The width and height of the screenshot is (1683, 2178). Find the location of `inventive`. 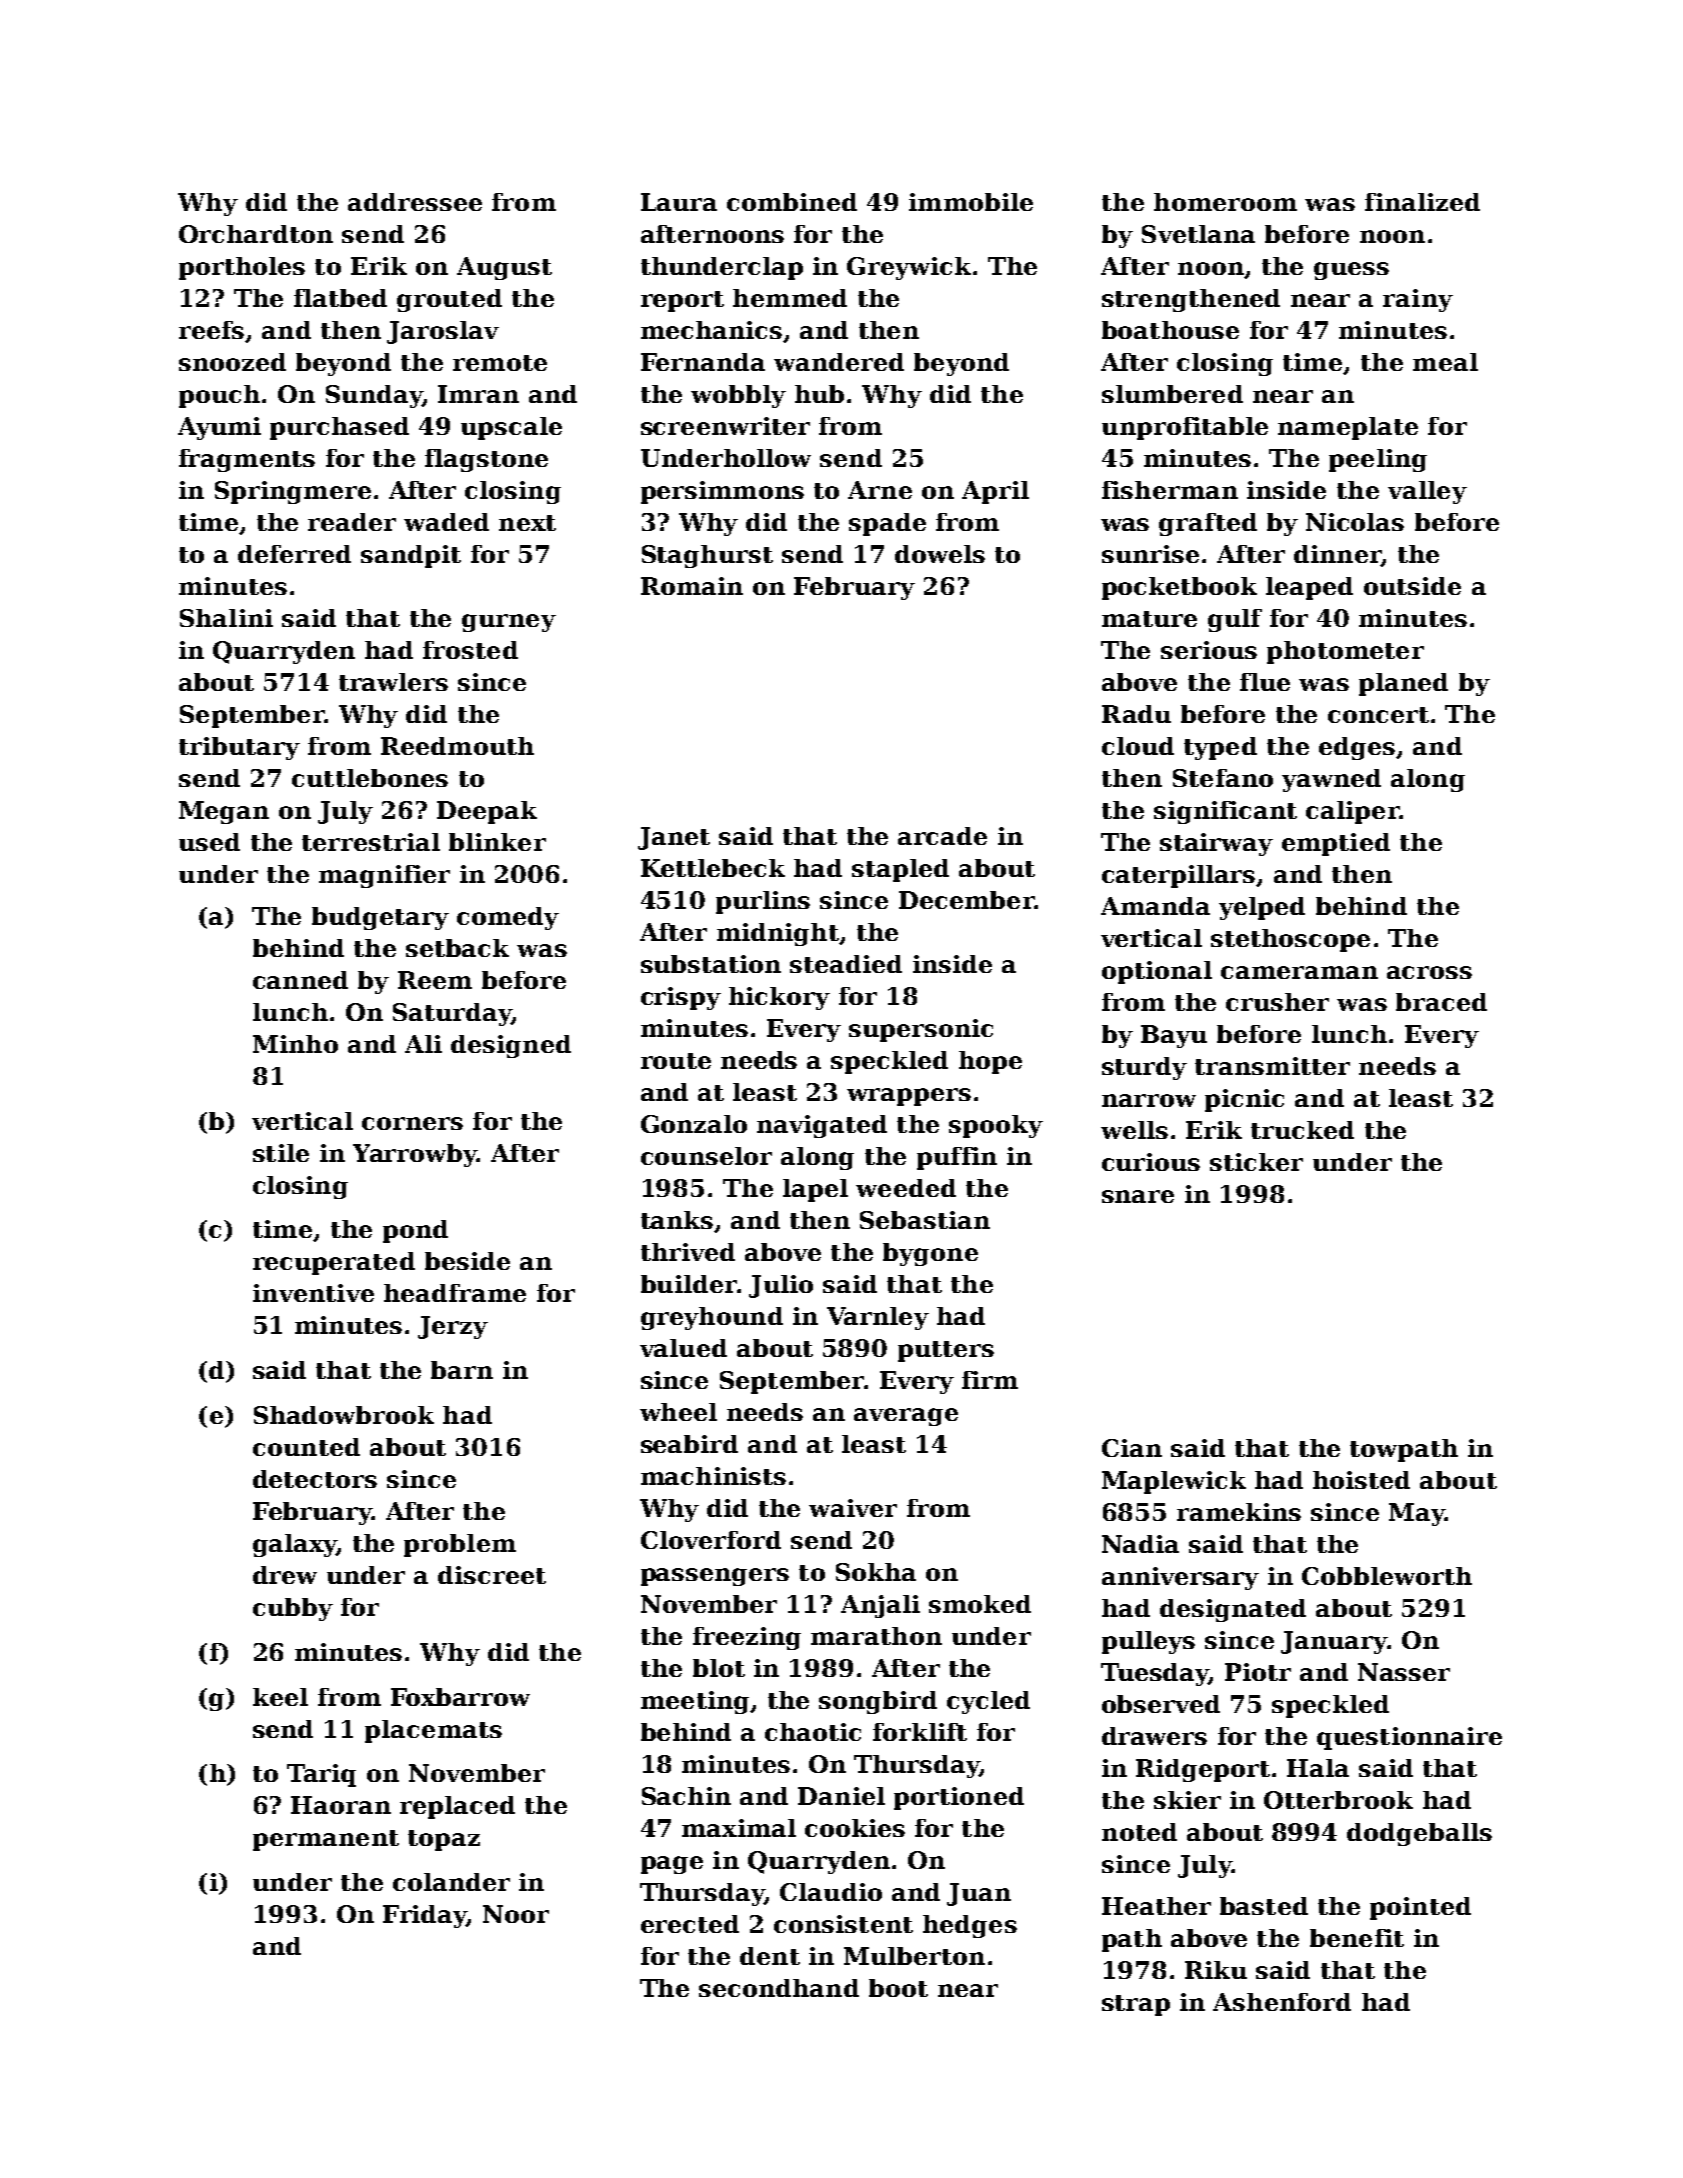

inventive is located at coordinates (313, 1293).
